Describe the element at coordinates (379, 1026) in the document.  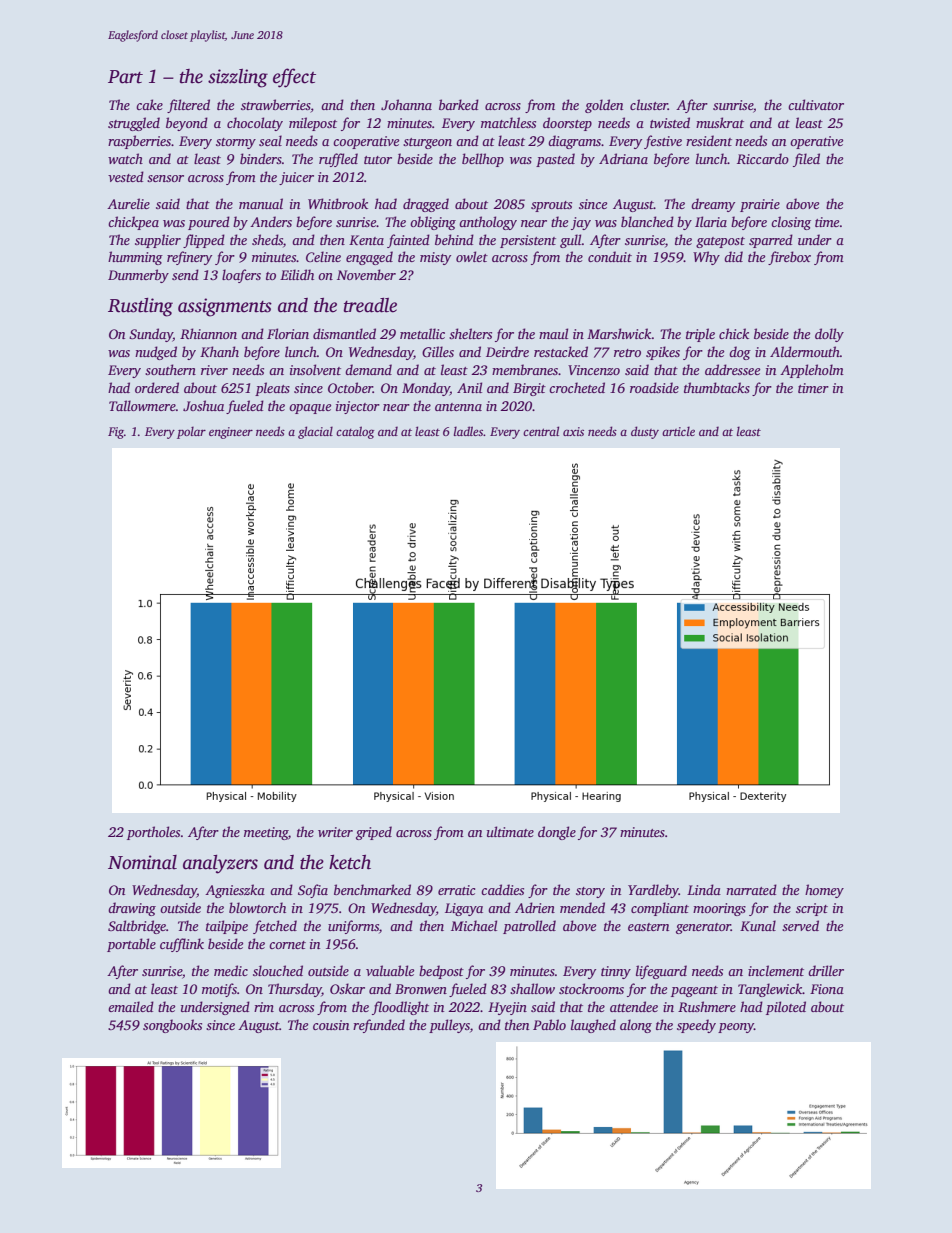
I see `refunded` at that location.
